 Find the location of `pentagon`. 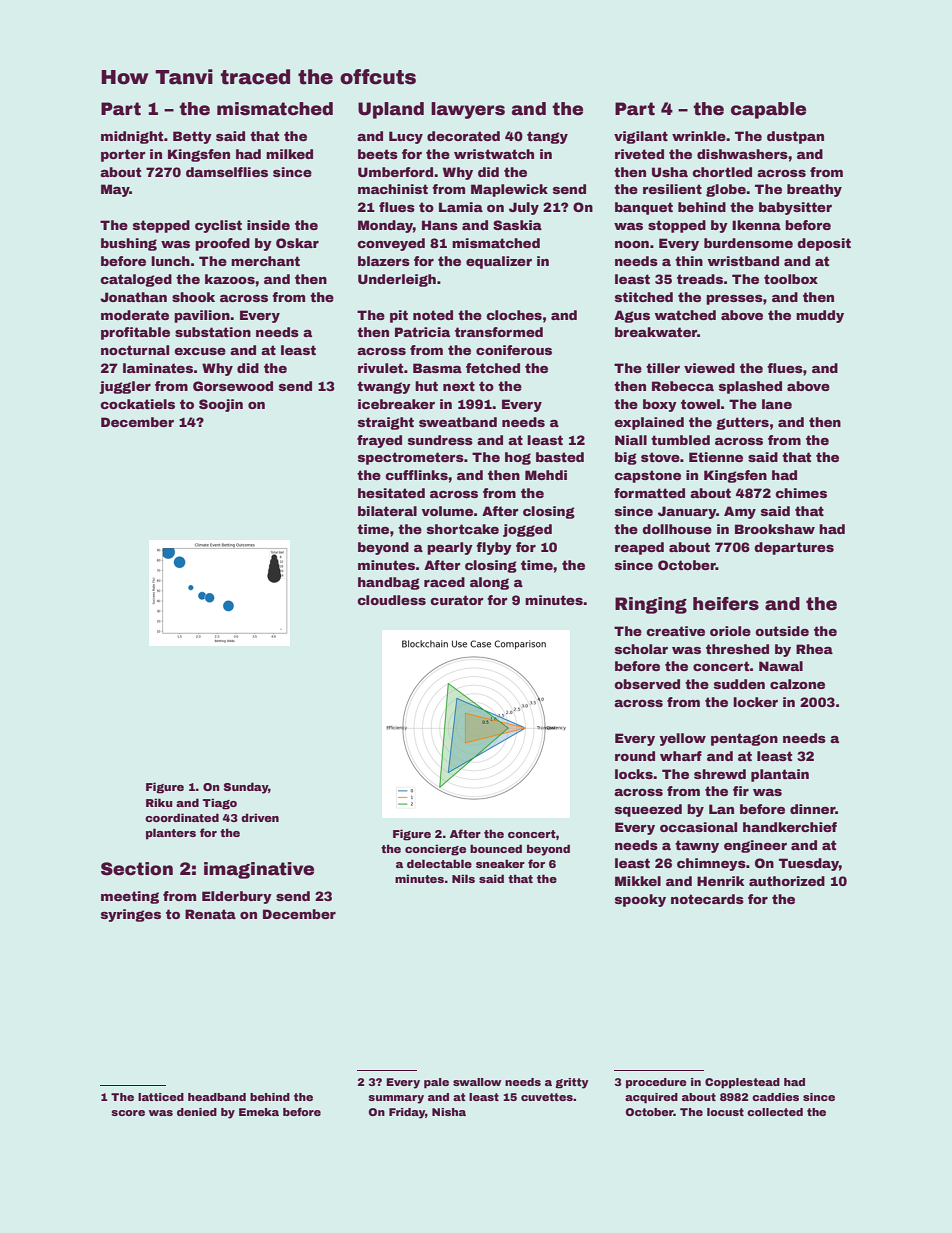

pentagon is located at coordinates (744, 739).
